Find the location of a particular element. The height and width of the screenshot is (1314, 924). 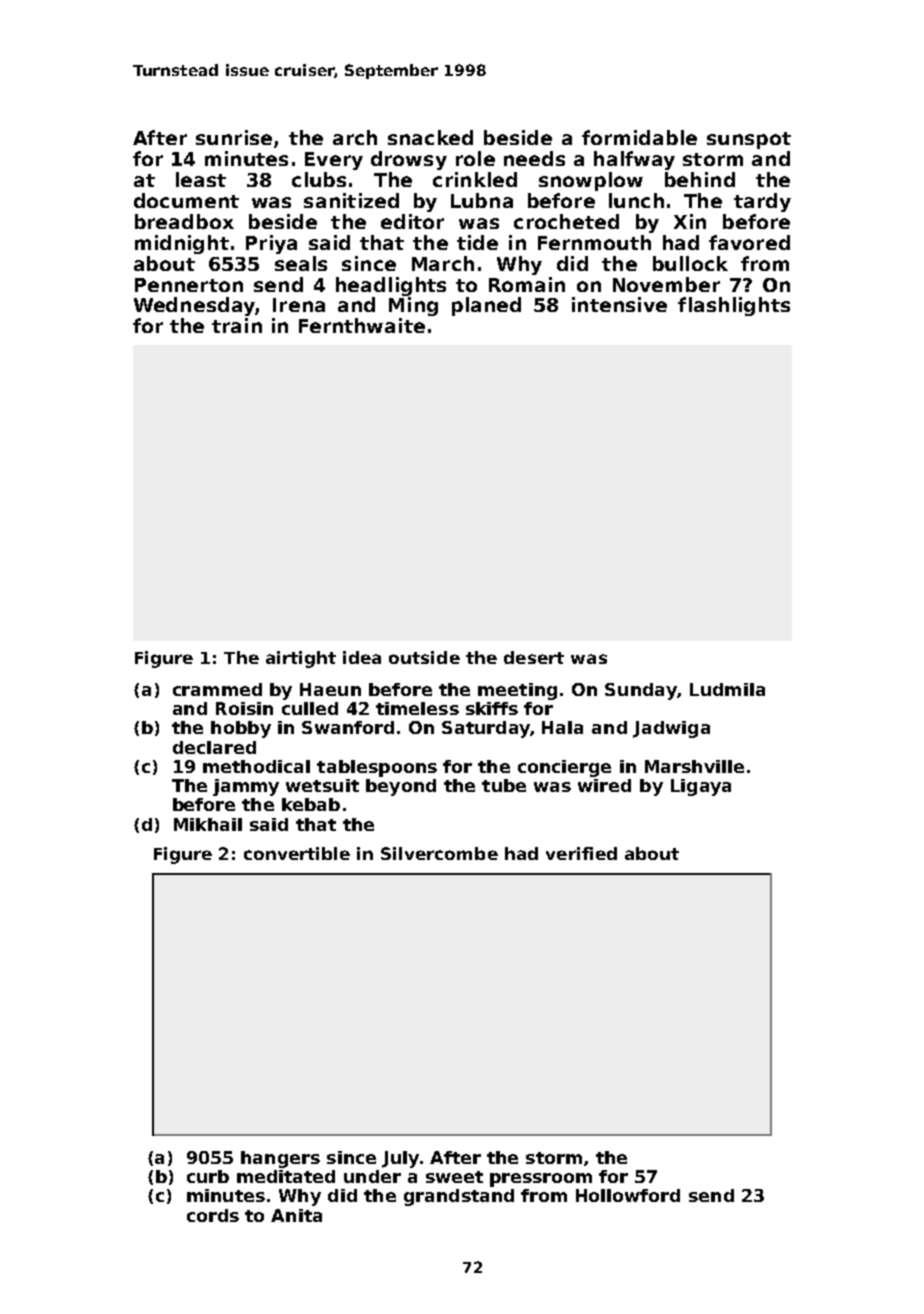

Ligaya is located at coordinates (701, 787).
